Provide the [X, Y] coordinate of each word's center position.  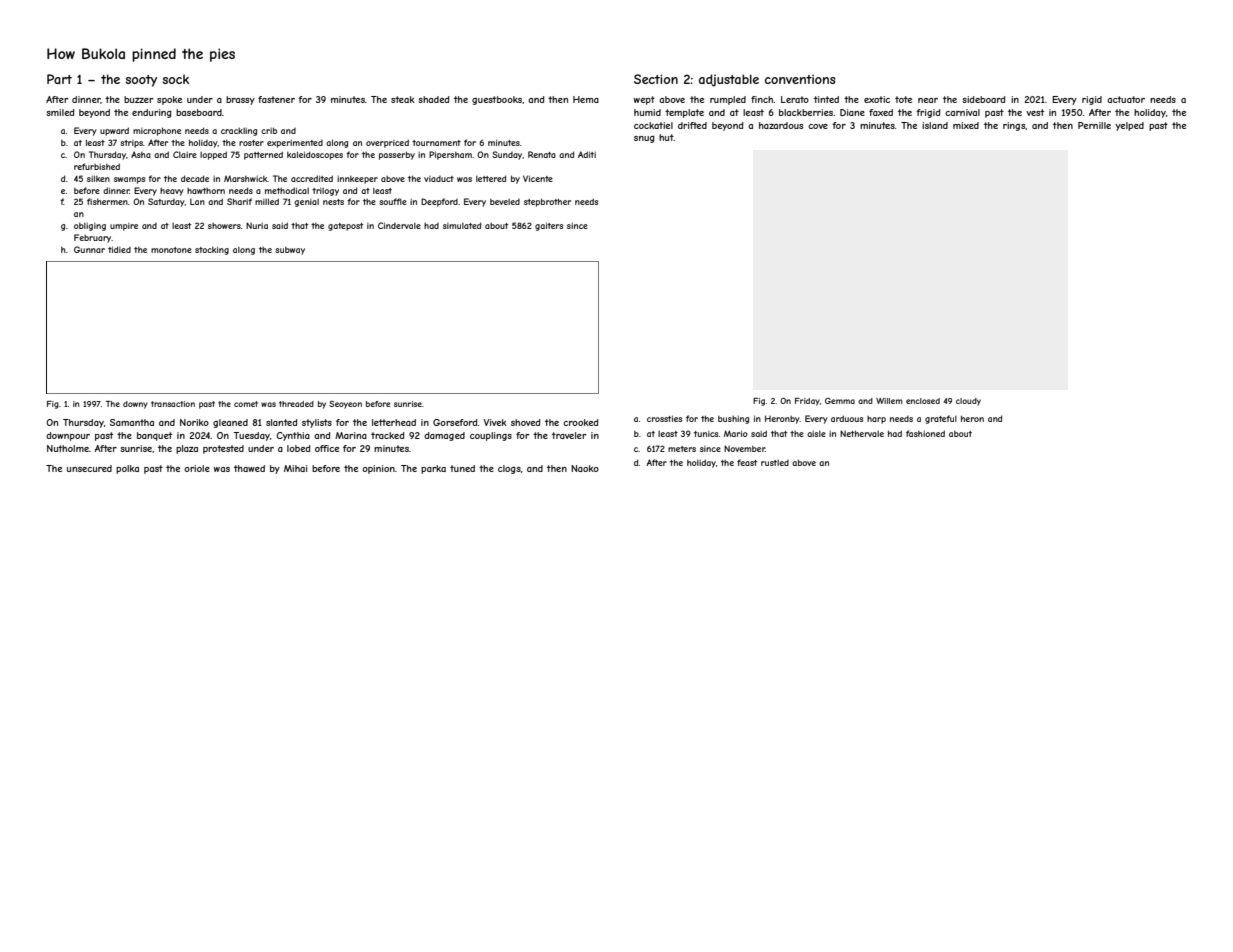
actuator [1126, 99]
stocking [212, 250]
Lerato [795, 99]
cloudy [968, 402]
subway [290, 251]
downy [135, 405]
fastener [276, 99]
